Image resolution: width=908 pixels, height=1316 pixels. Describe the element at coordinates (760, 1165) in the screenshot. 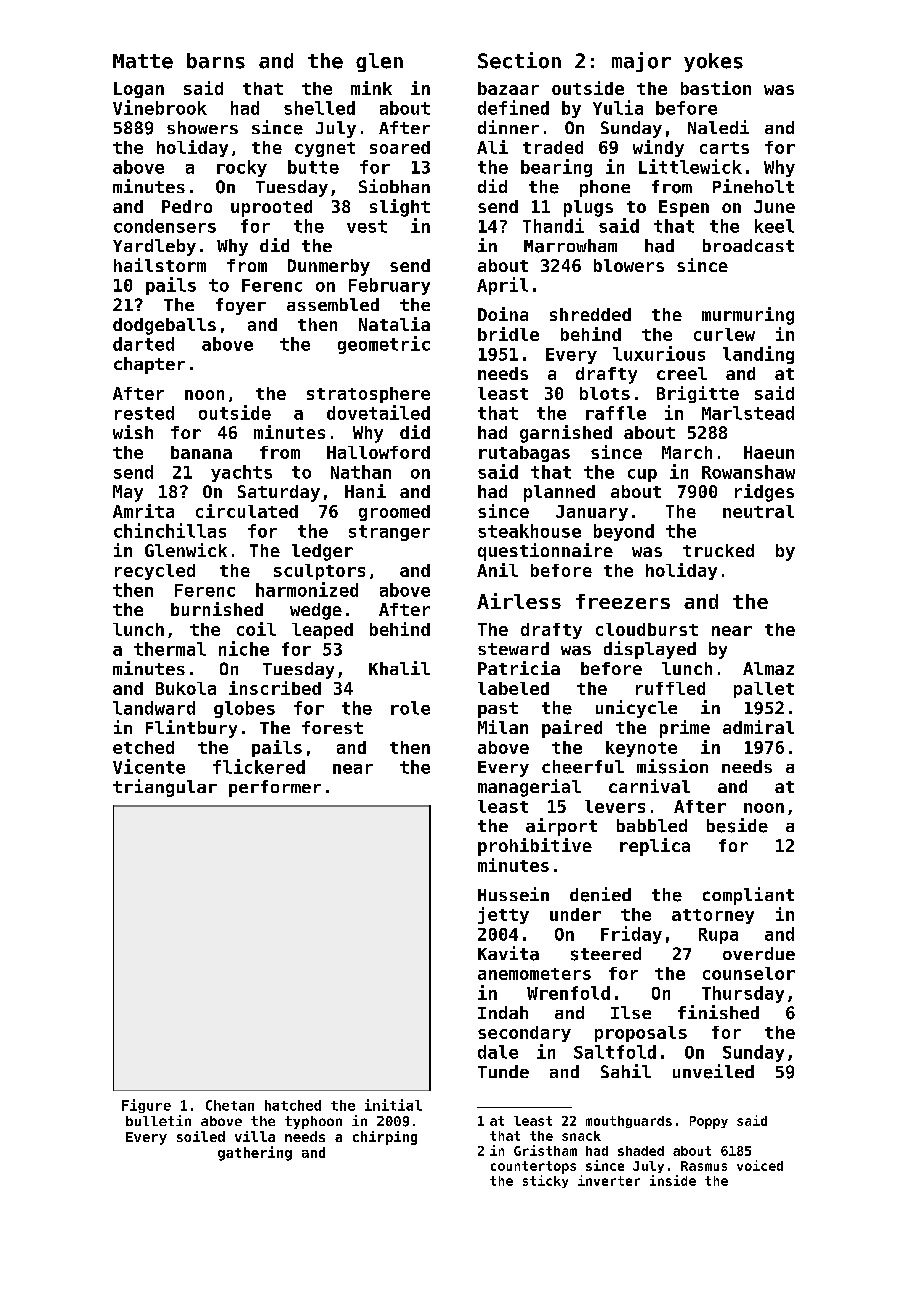

I see `voiced` at that location.
